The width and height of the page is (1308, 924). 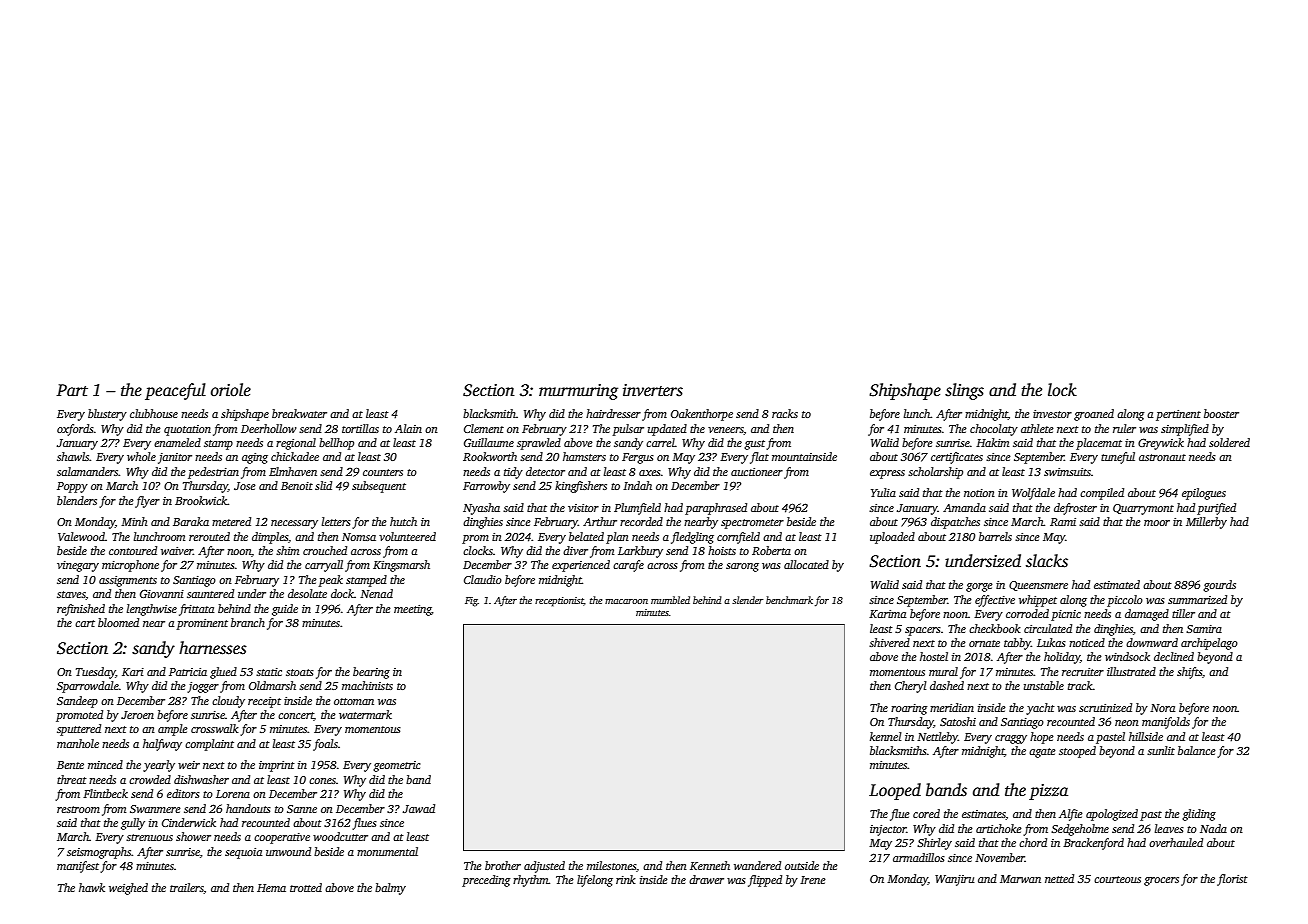 I want to click on oriole, so click(x=231, y=390).
